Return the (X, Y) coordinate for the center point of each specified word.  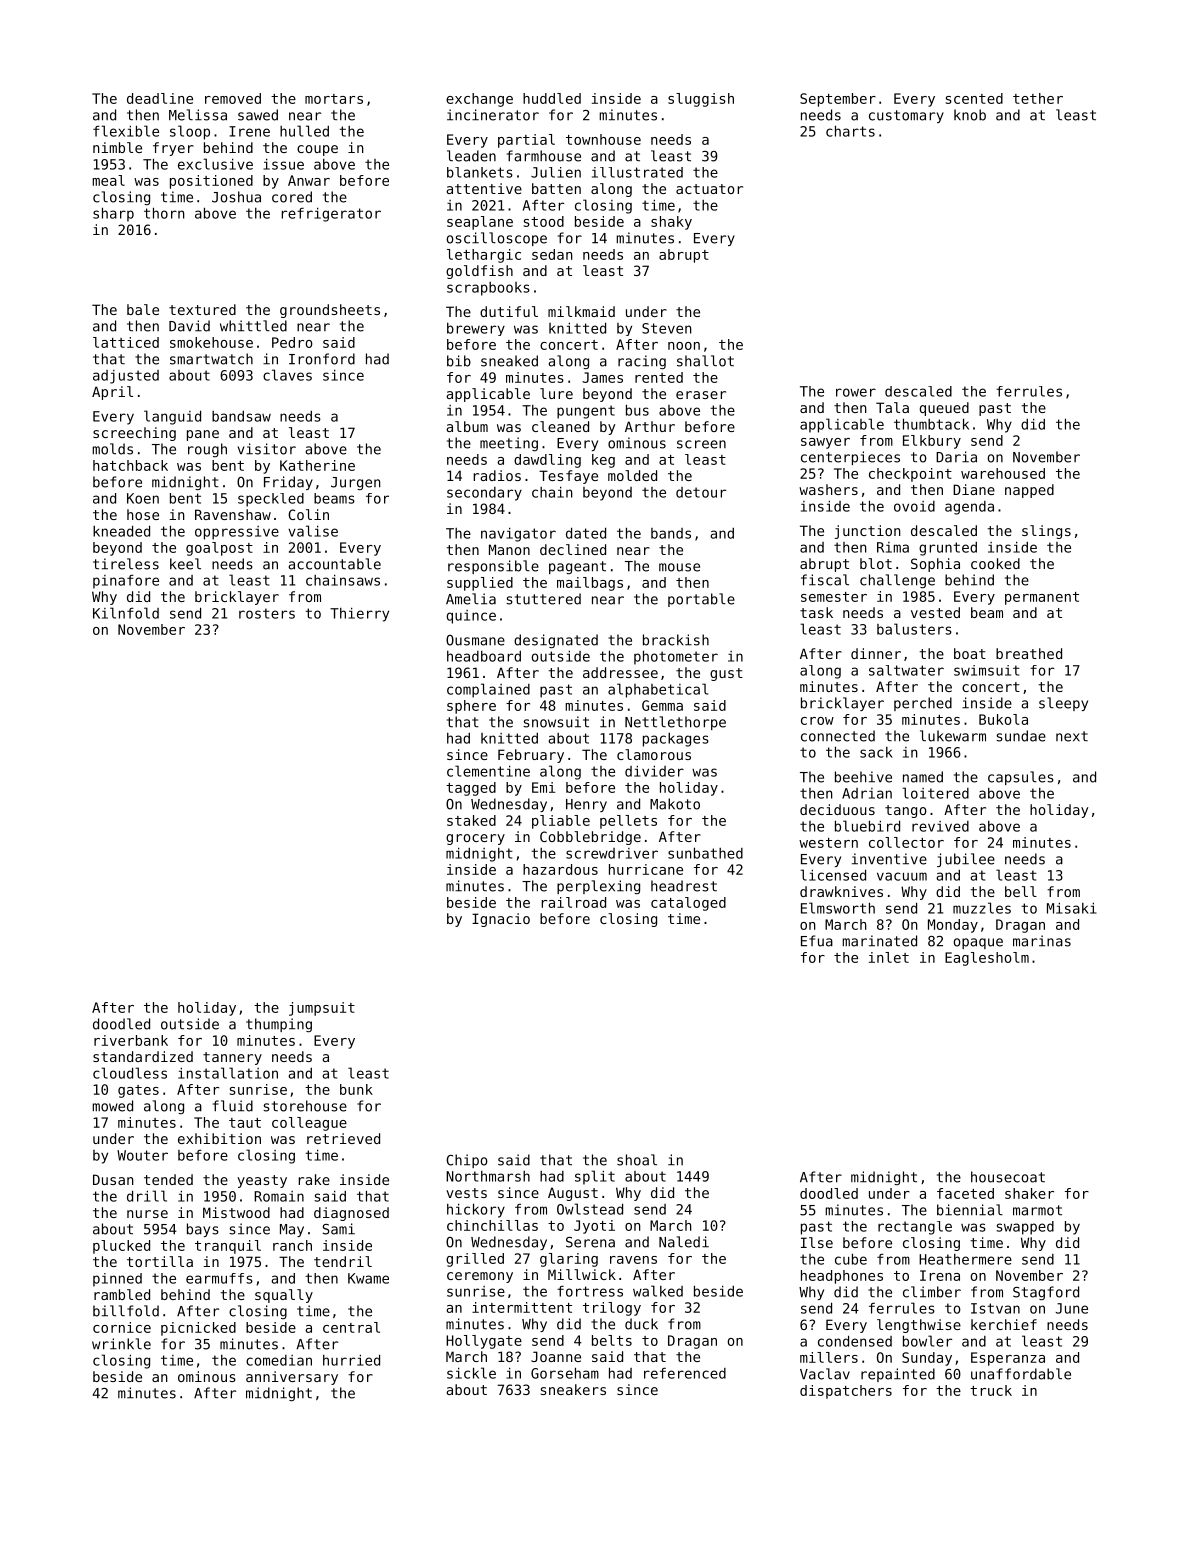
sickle (471, 1373)
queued (944, 409)
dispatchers (846, 1392)
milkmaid (581, 311)
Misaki (1072, 908)
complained (488, 690)
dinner (876, 653)
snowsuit (556, 722)
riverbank (131, 1040)
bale (143, 309)
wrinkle (121, 1344)
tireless (126, 564)
